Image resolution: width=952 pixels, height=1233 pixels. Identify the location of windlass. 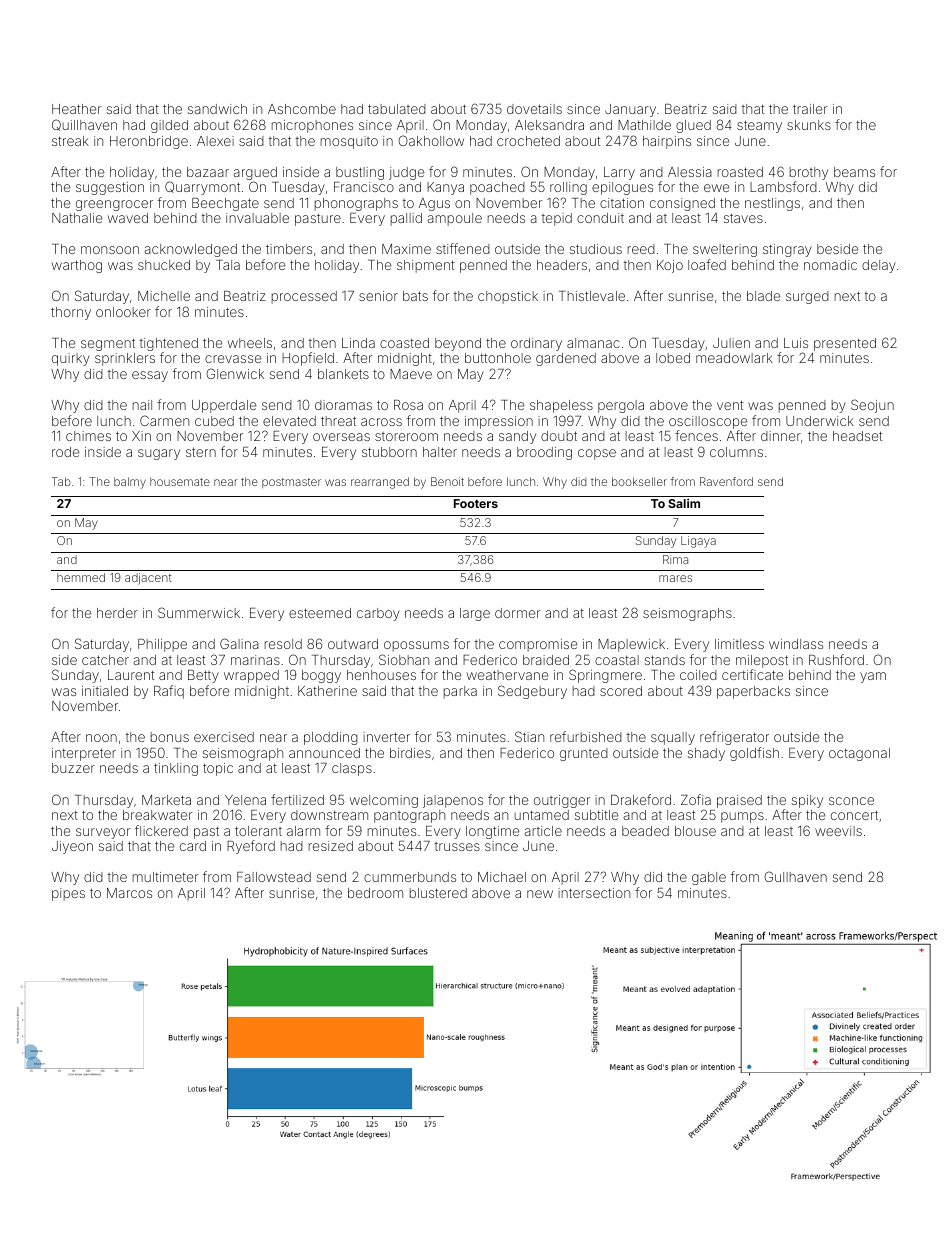
(796, 644).
